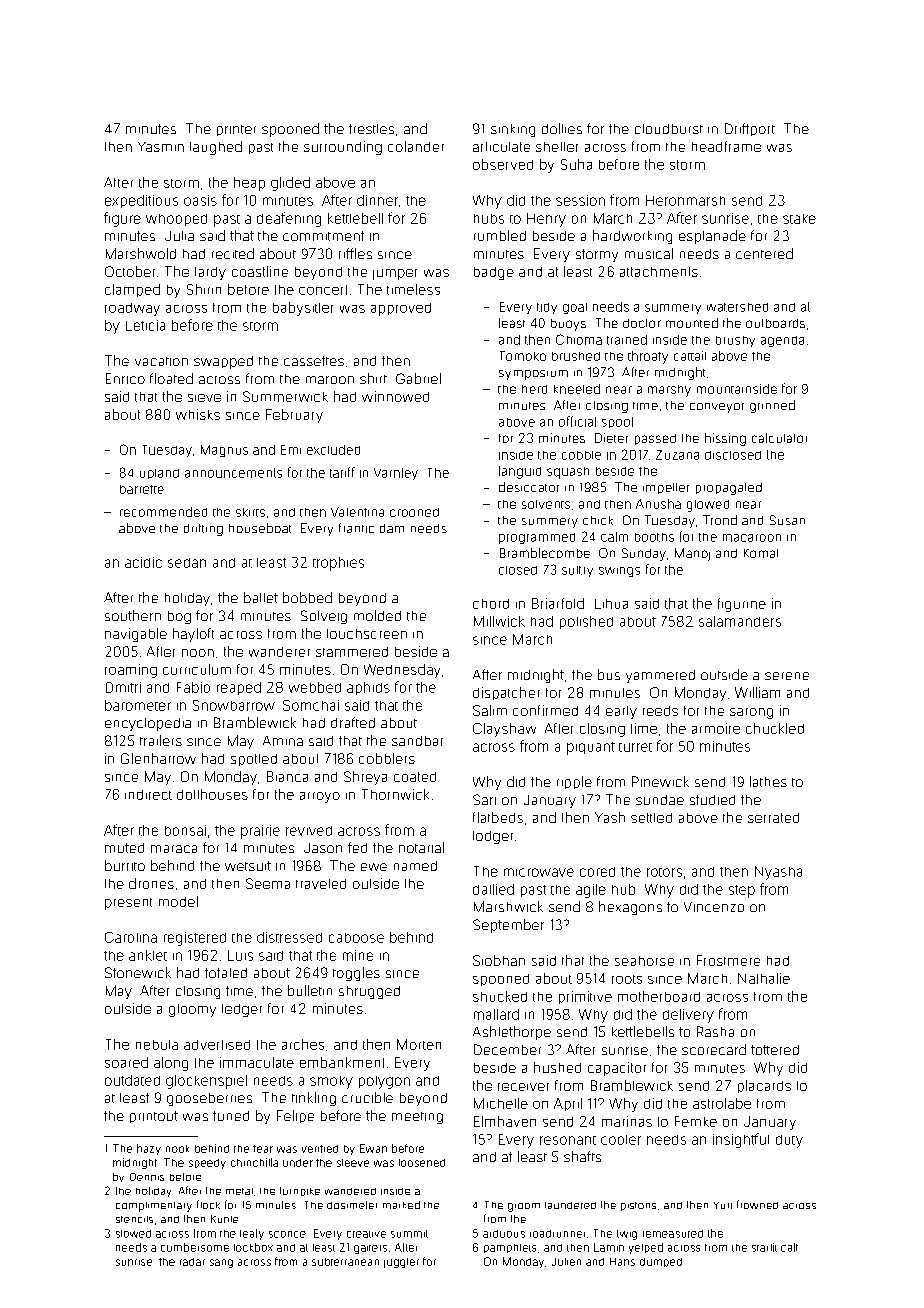  What do you see at coordinates (773, 818) in the document?
I see `serrated` at bounding box center [773, 818].
